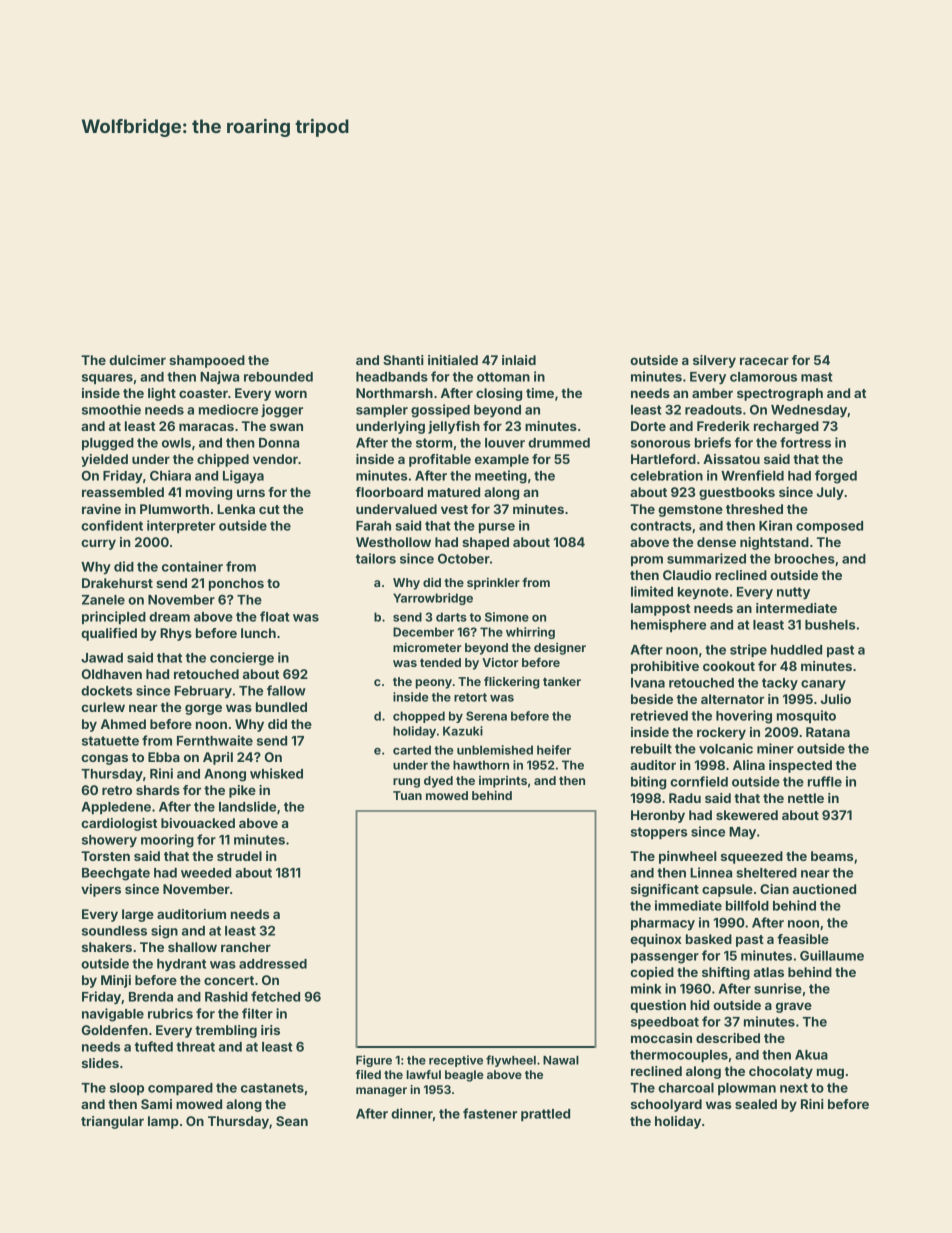 The image size is (952, 1233). What do you see at coordinates (832, 955) in the document?
I see `Guillaume` at bounding box center [832, 955].
